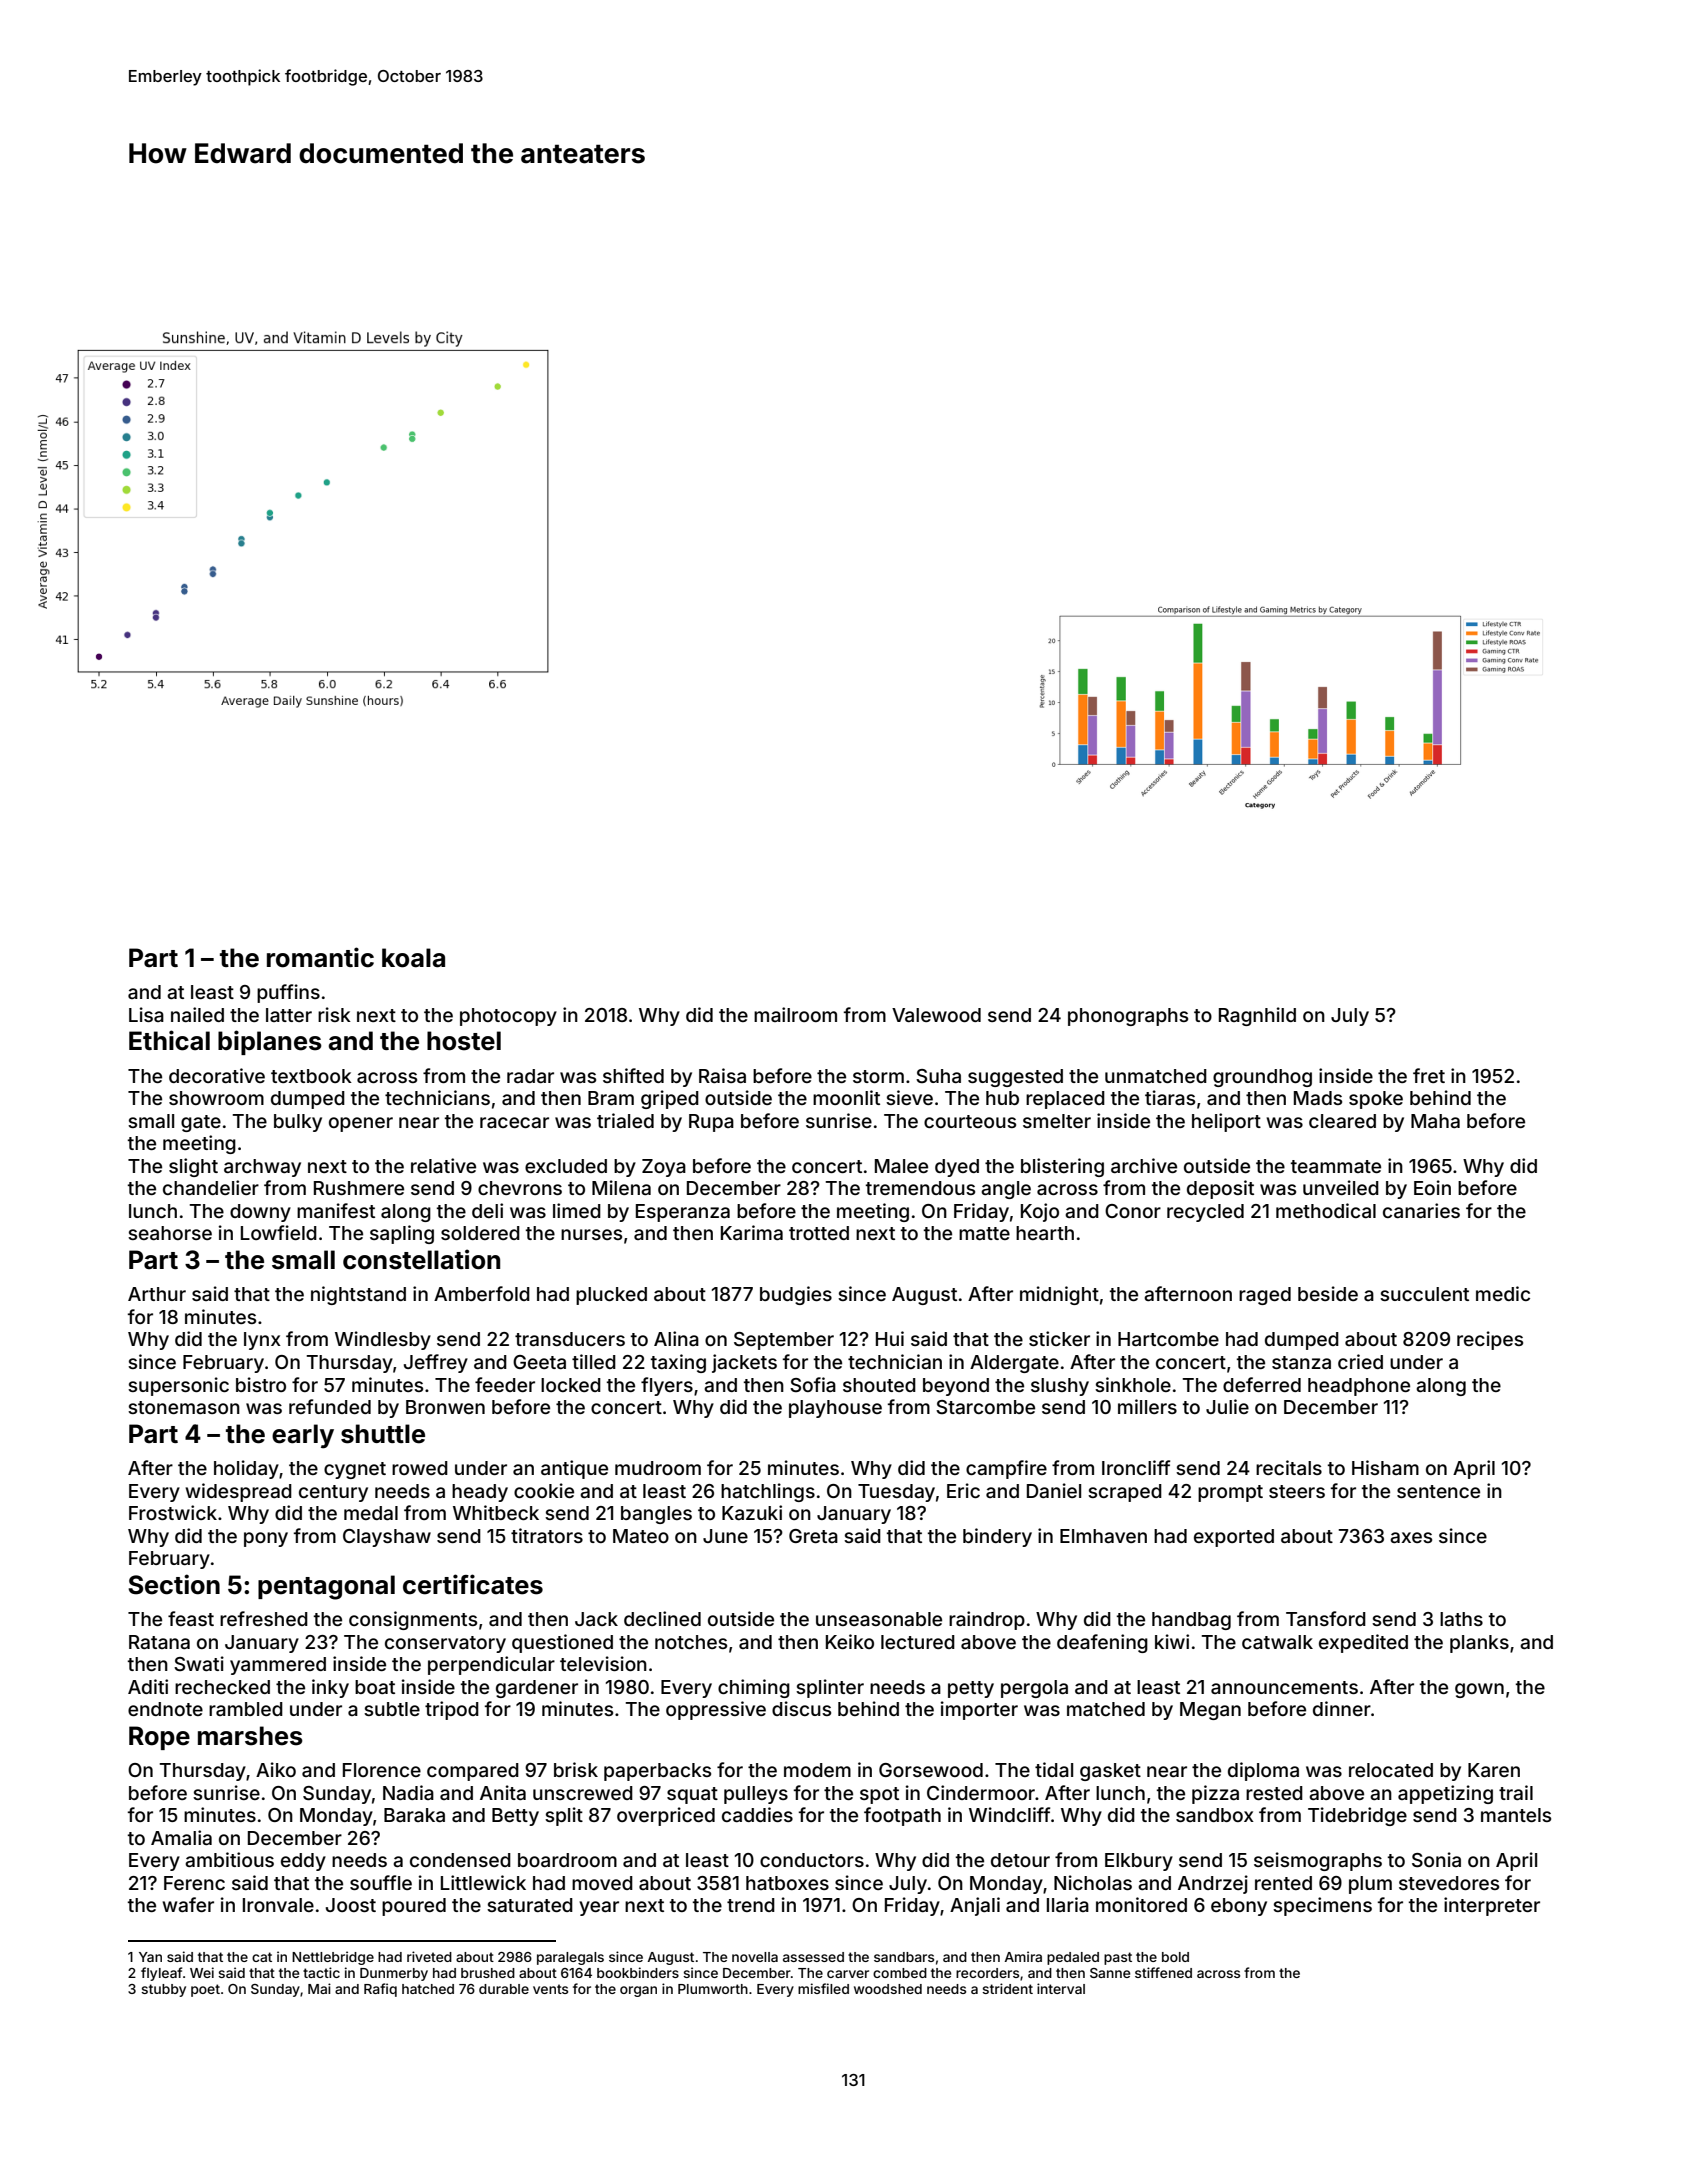 This screenshot has height=2178, width=1683. What do you see at coordinates (262, 1341) in the screenshot?
I see `lynx` at bounding box center [262, 1341].
